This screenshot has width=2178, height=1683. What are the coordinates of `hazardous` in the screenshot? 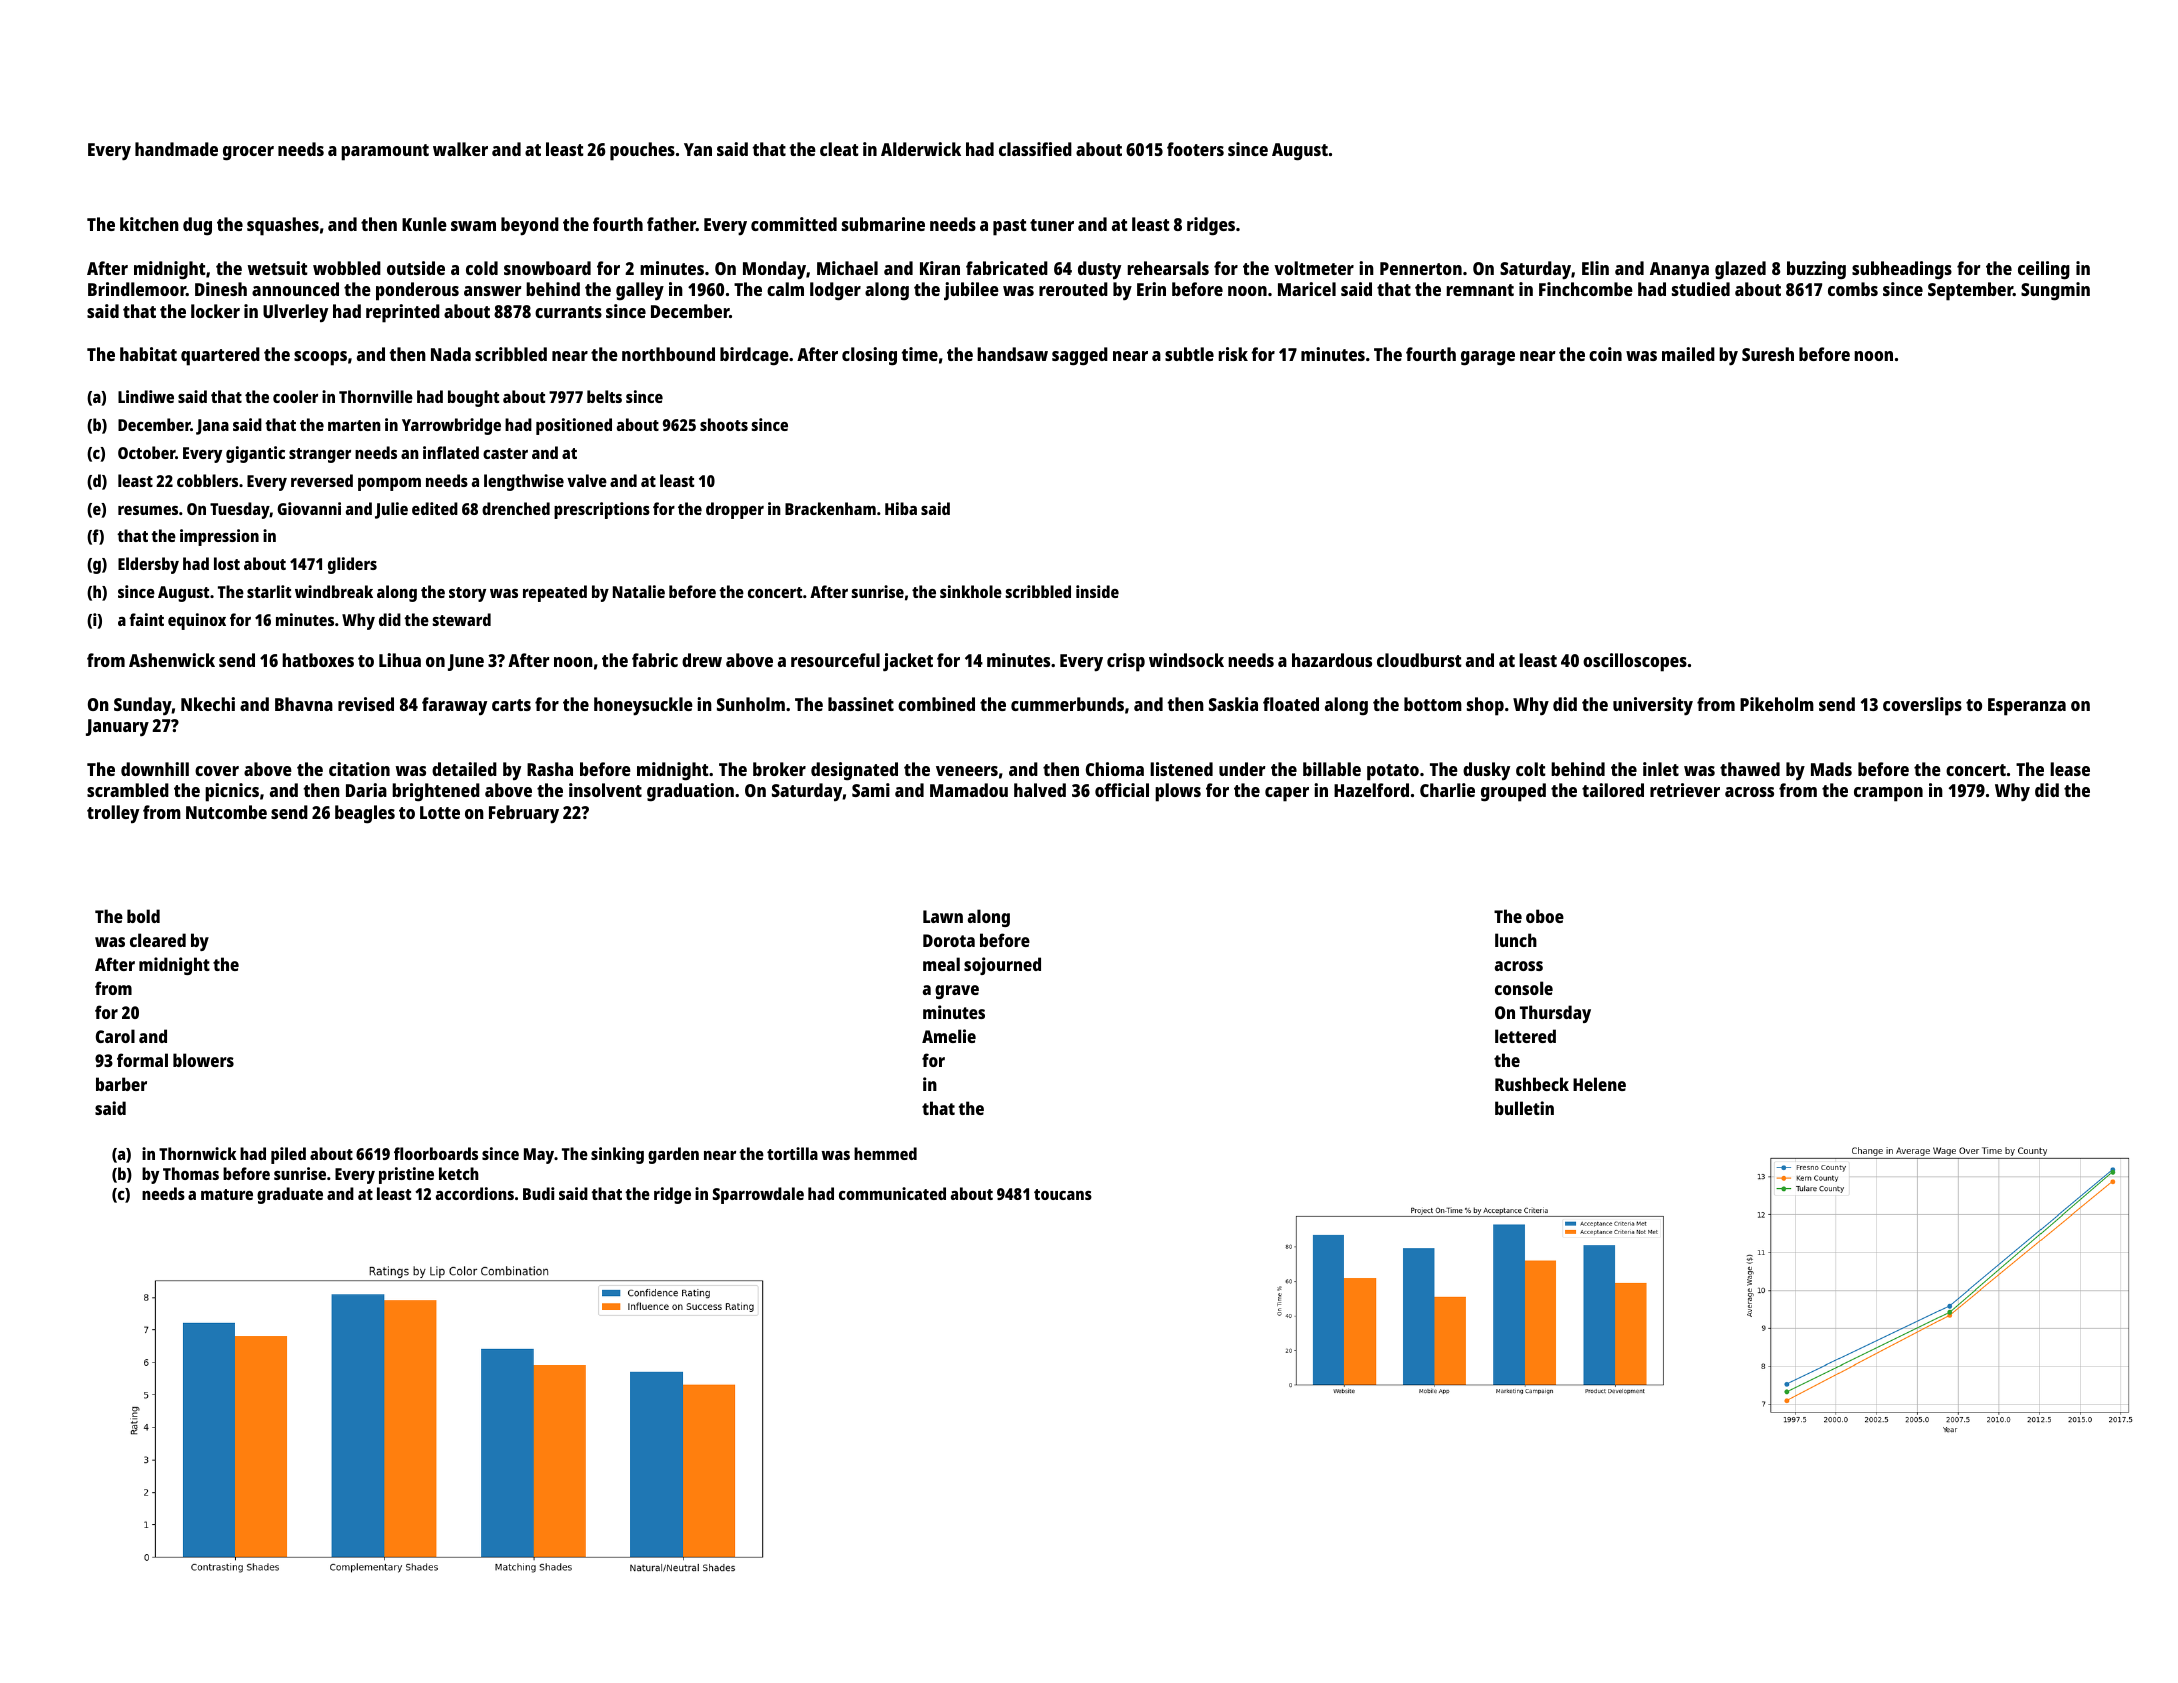 It's located at (1332, 660).
